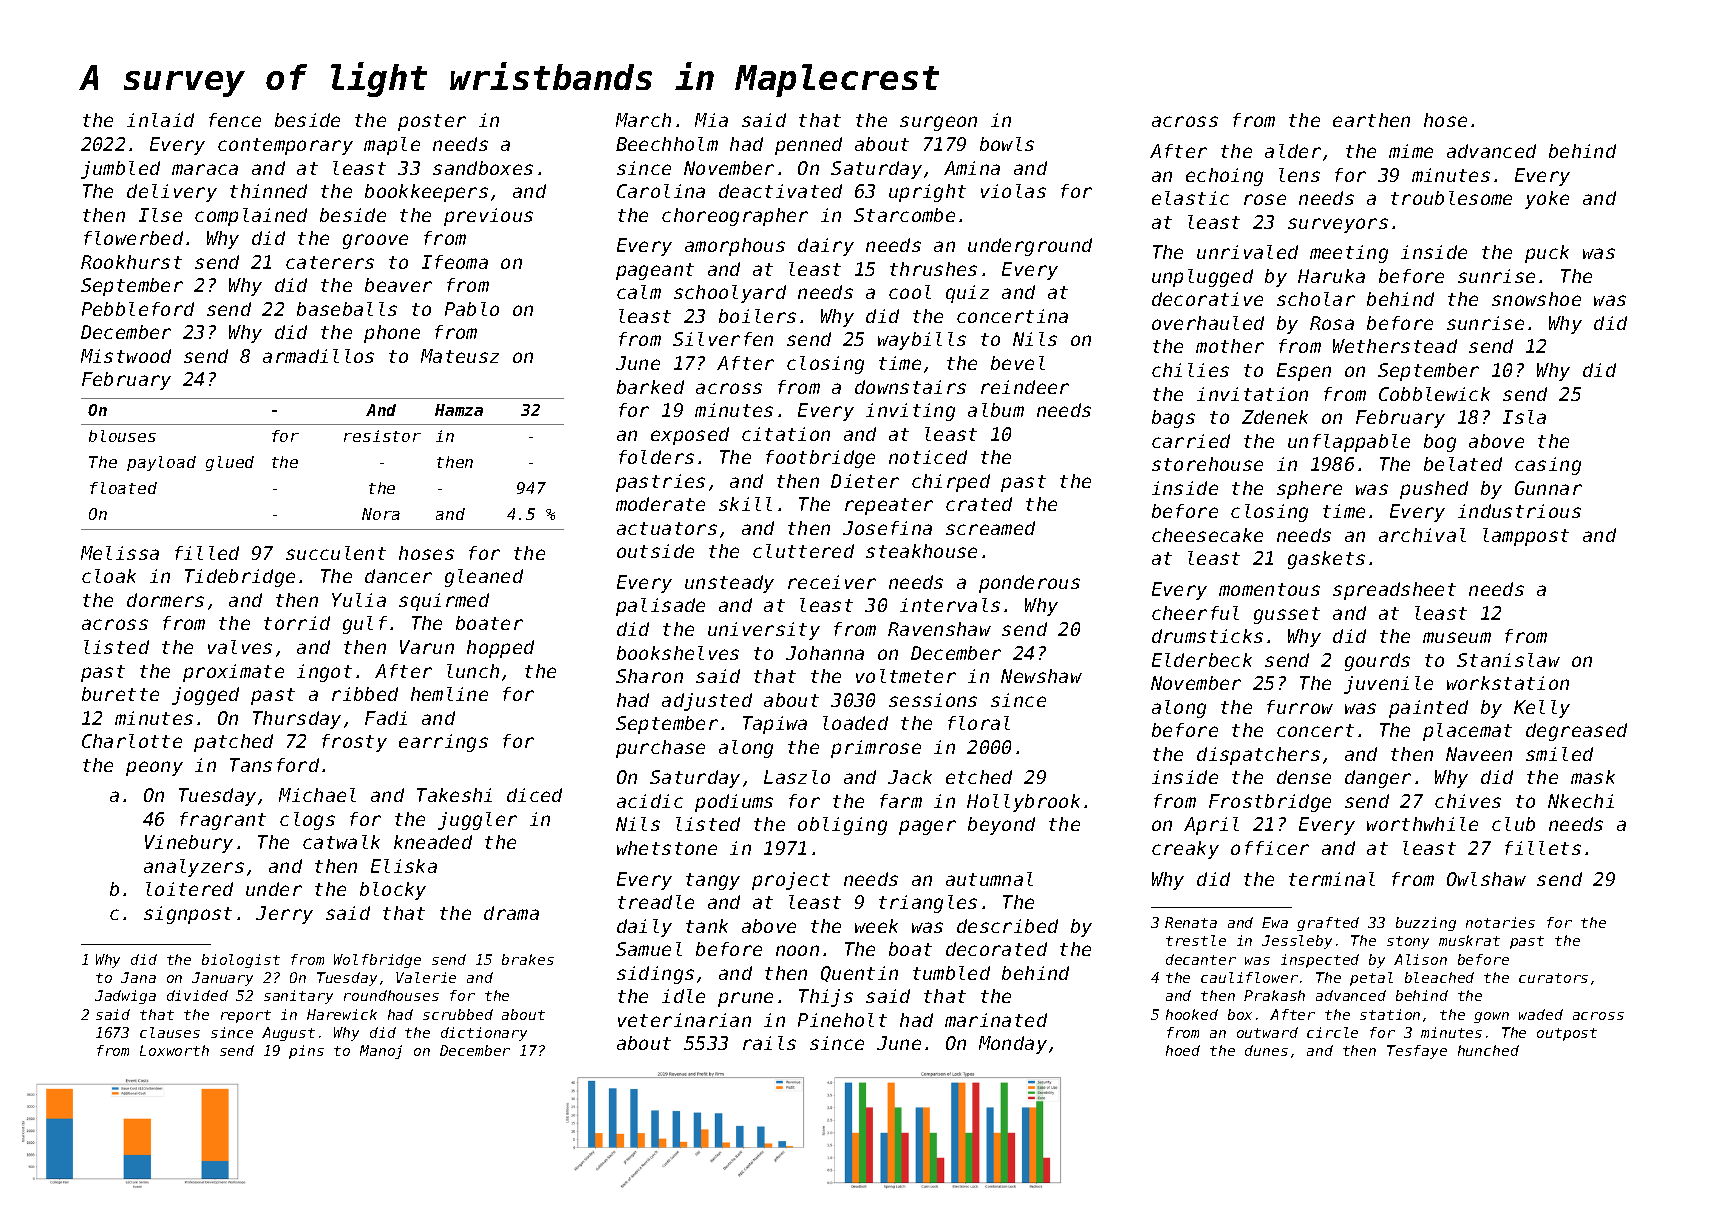  Describe the element at coordinates (138, 977) in the document. I see `Jana` at that location.
